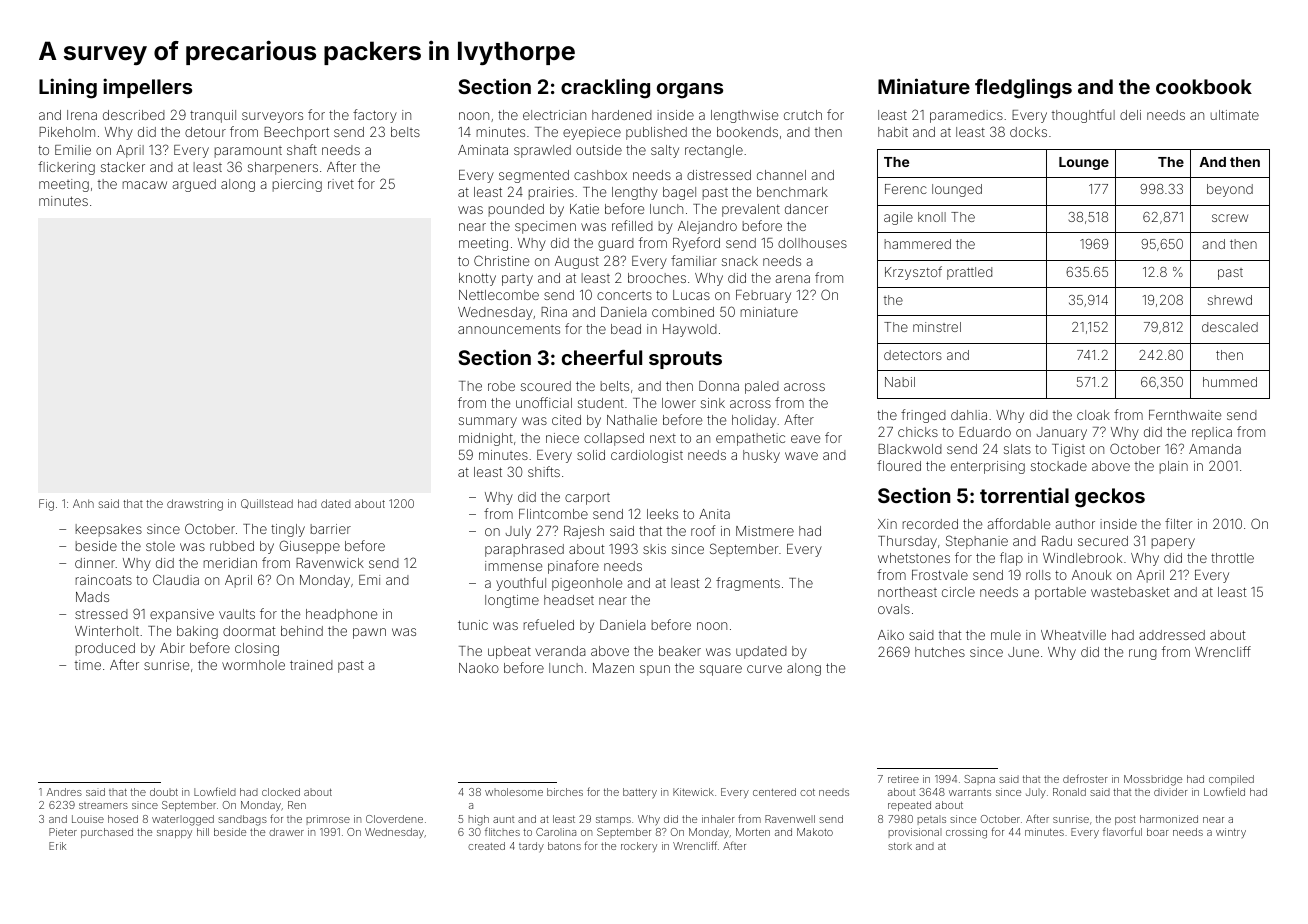 Image resolution: width=1308 pixels, height=924 pixels. I want to click on Quillstead, so click(267, 504).
